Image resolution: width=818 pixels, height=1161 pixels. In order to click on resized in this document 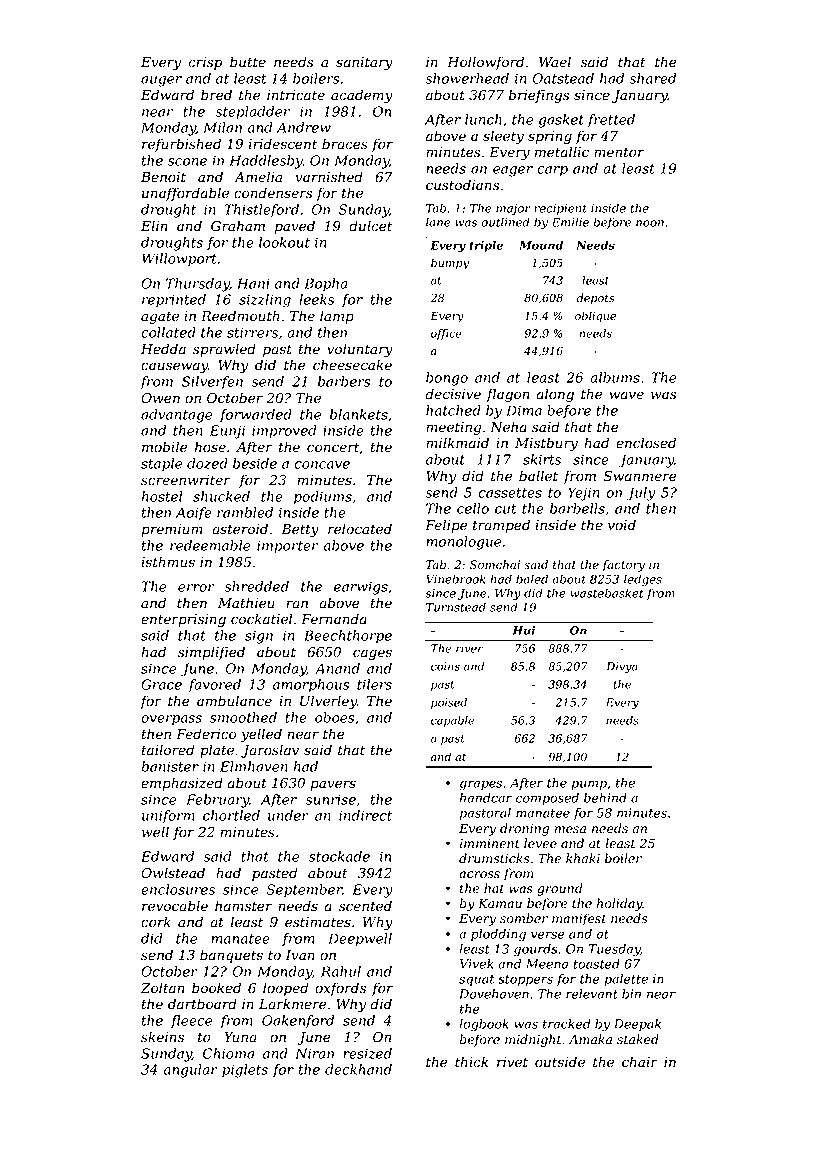, I will do `click(367, 1053)`.
